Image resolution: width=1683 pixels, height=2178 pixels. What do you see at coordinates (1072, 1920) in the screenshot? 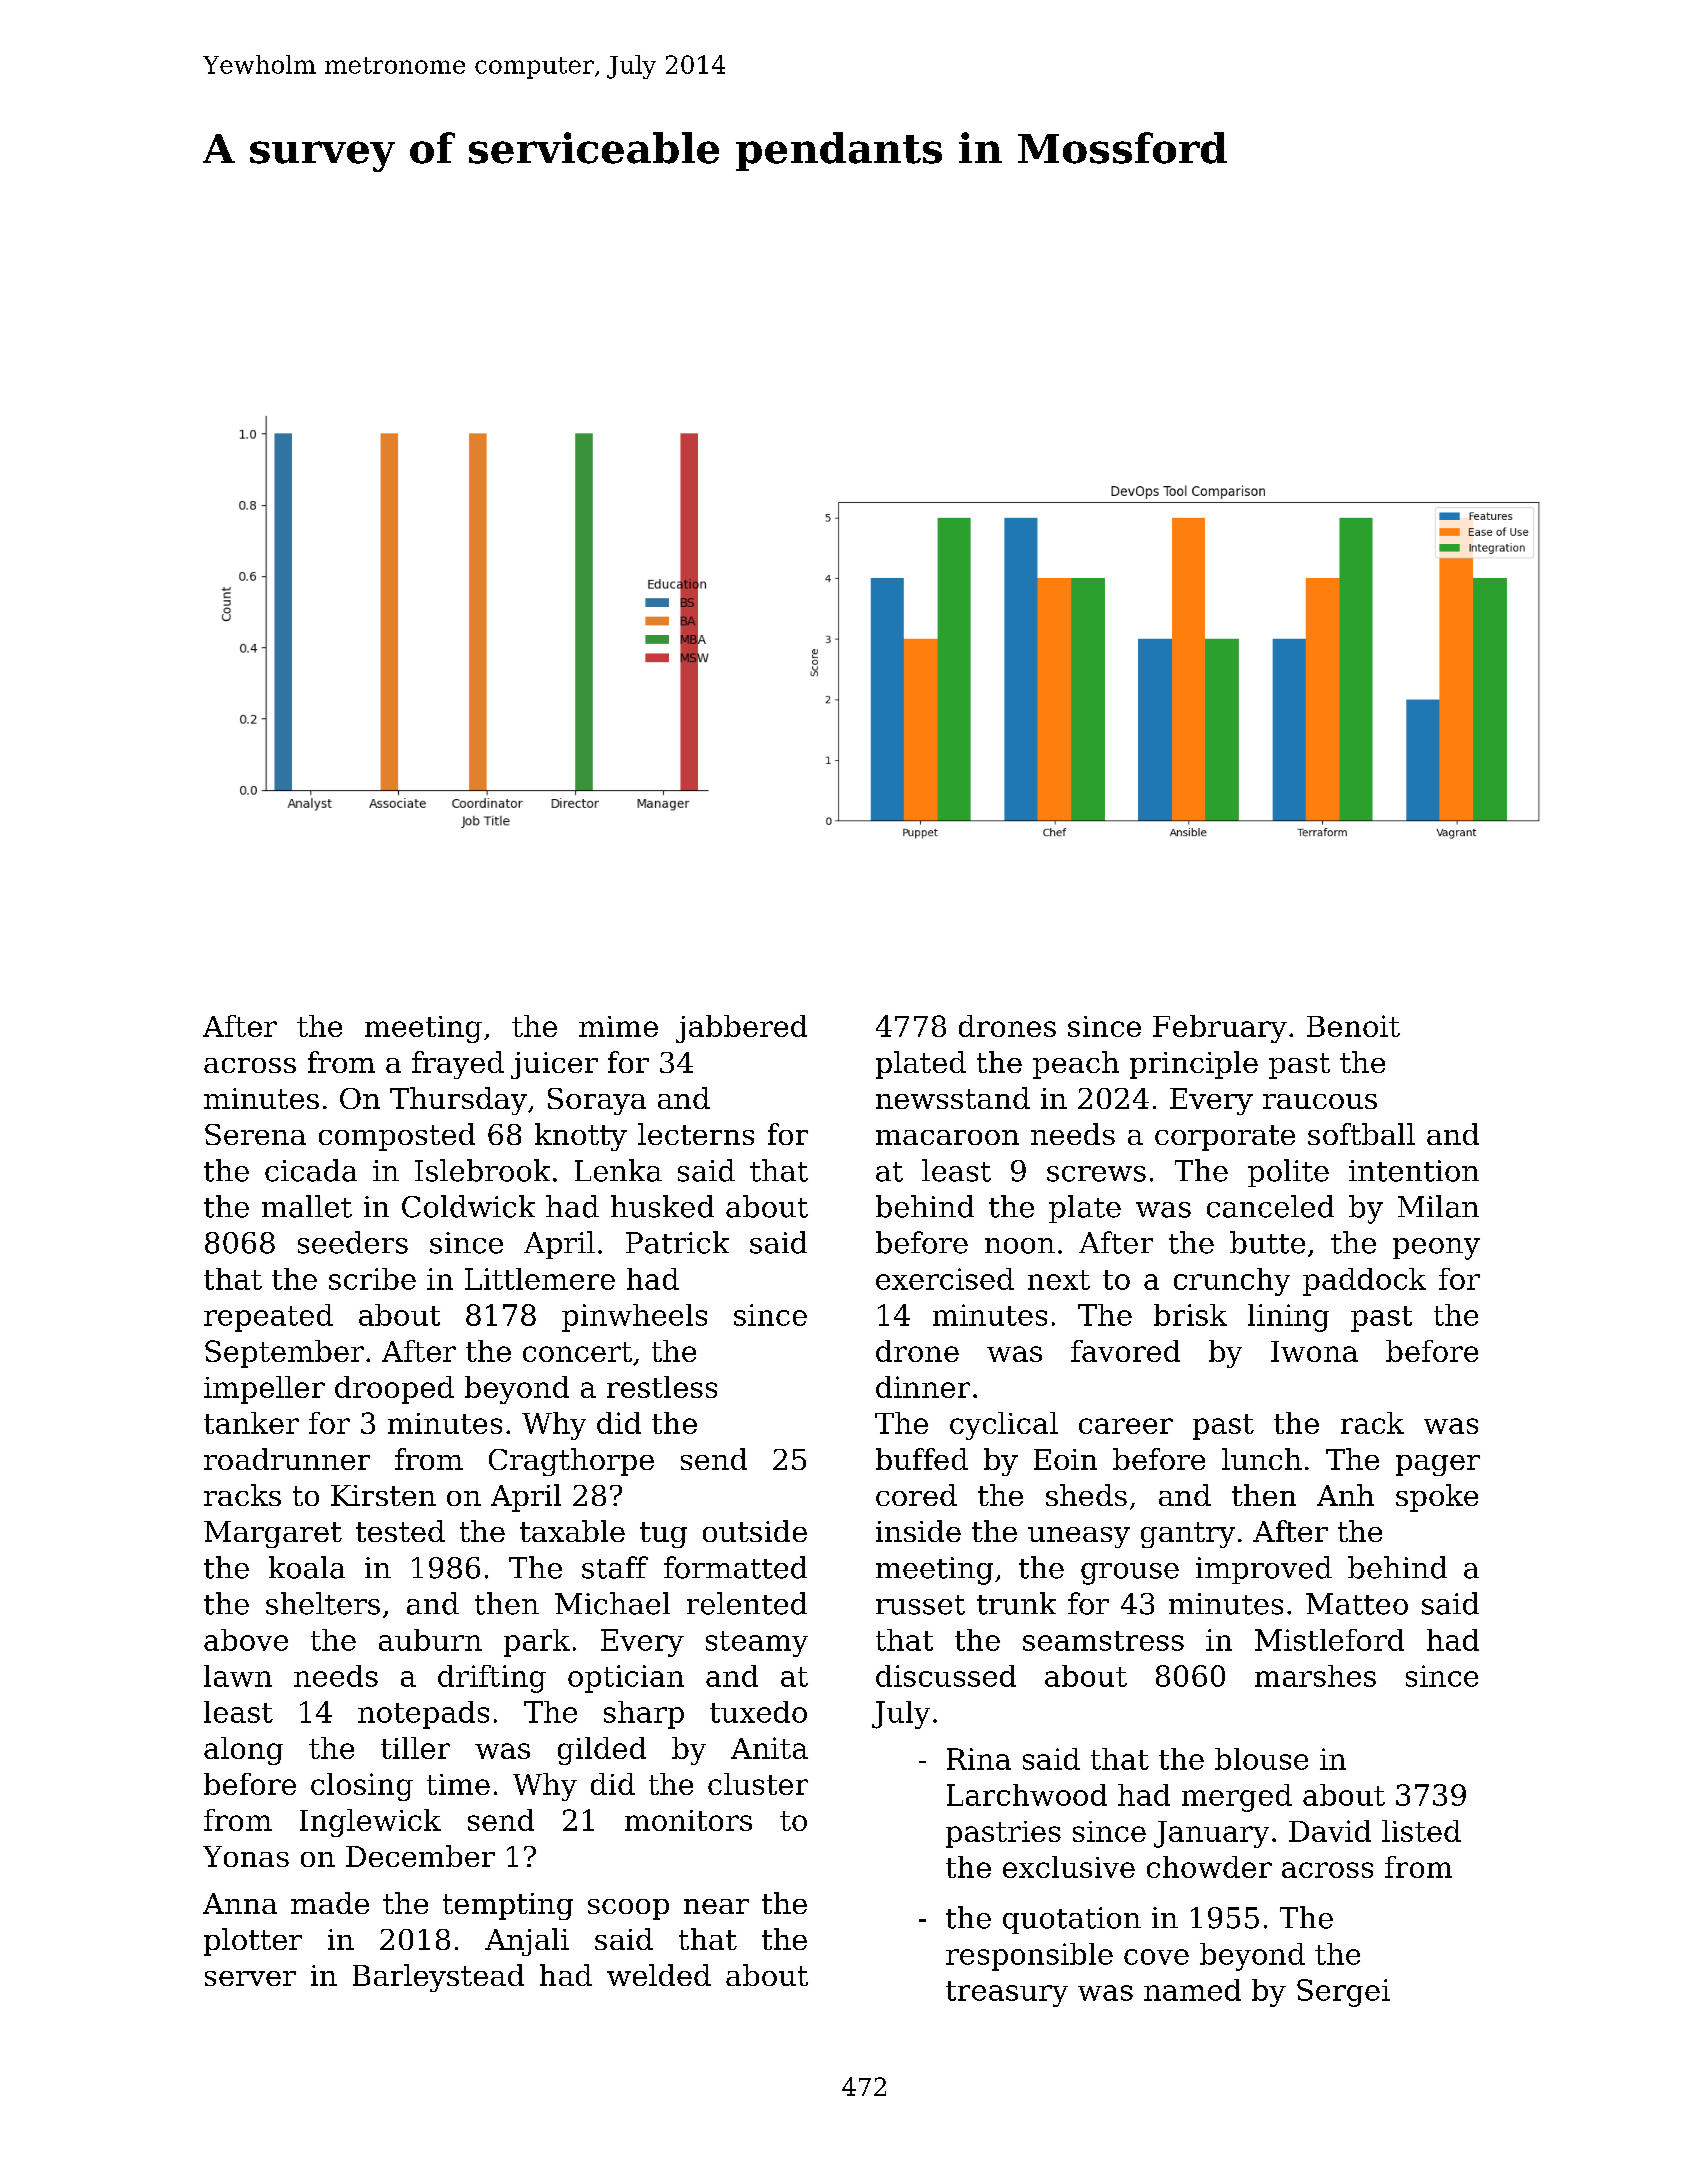
I see `quotation` at bounding box center [1072, 1920].
